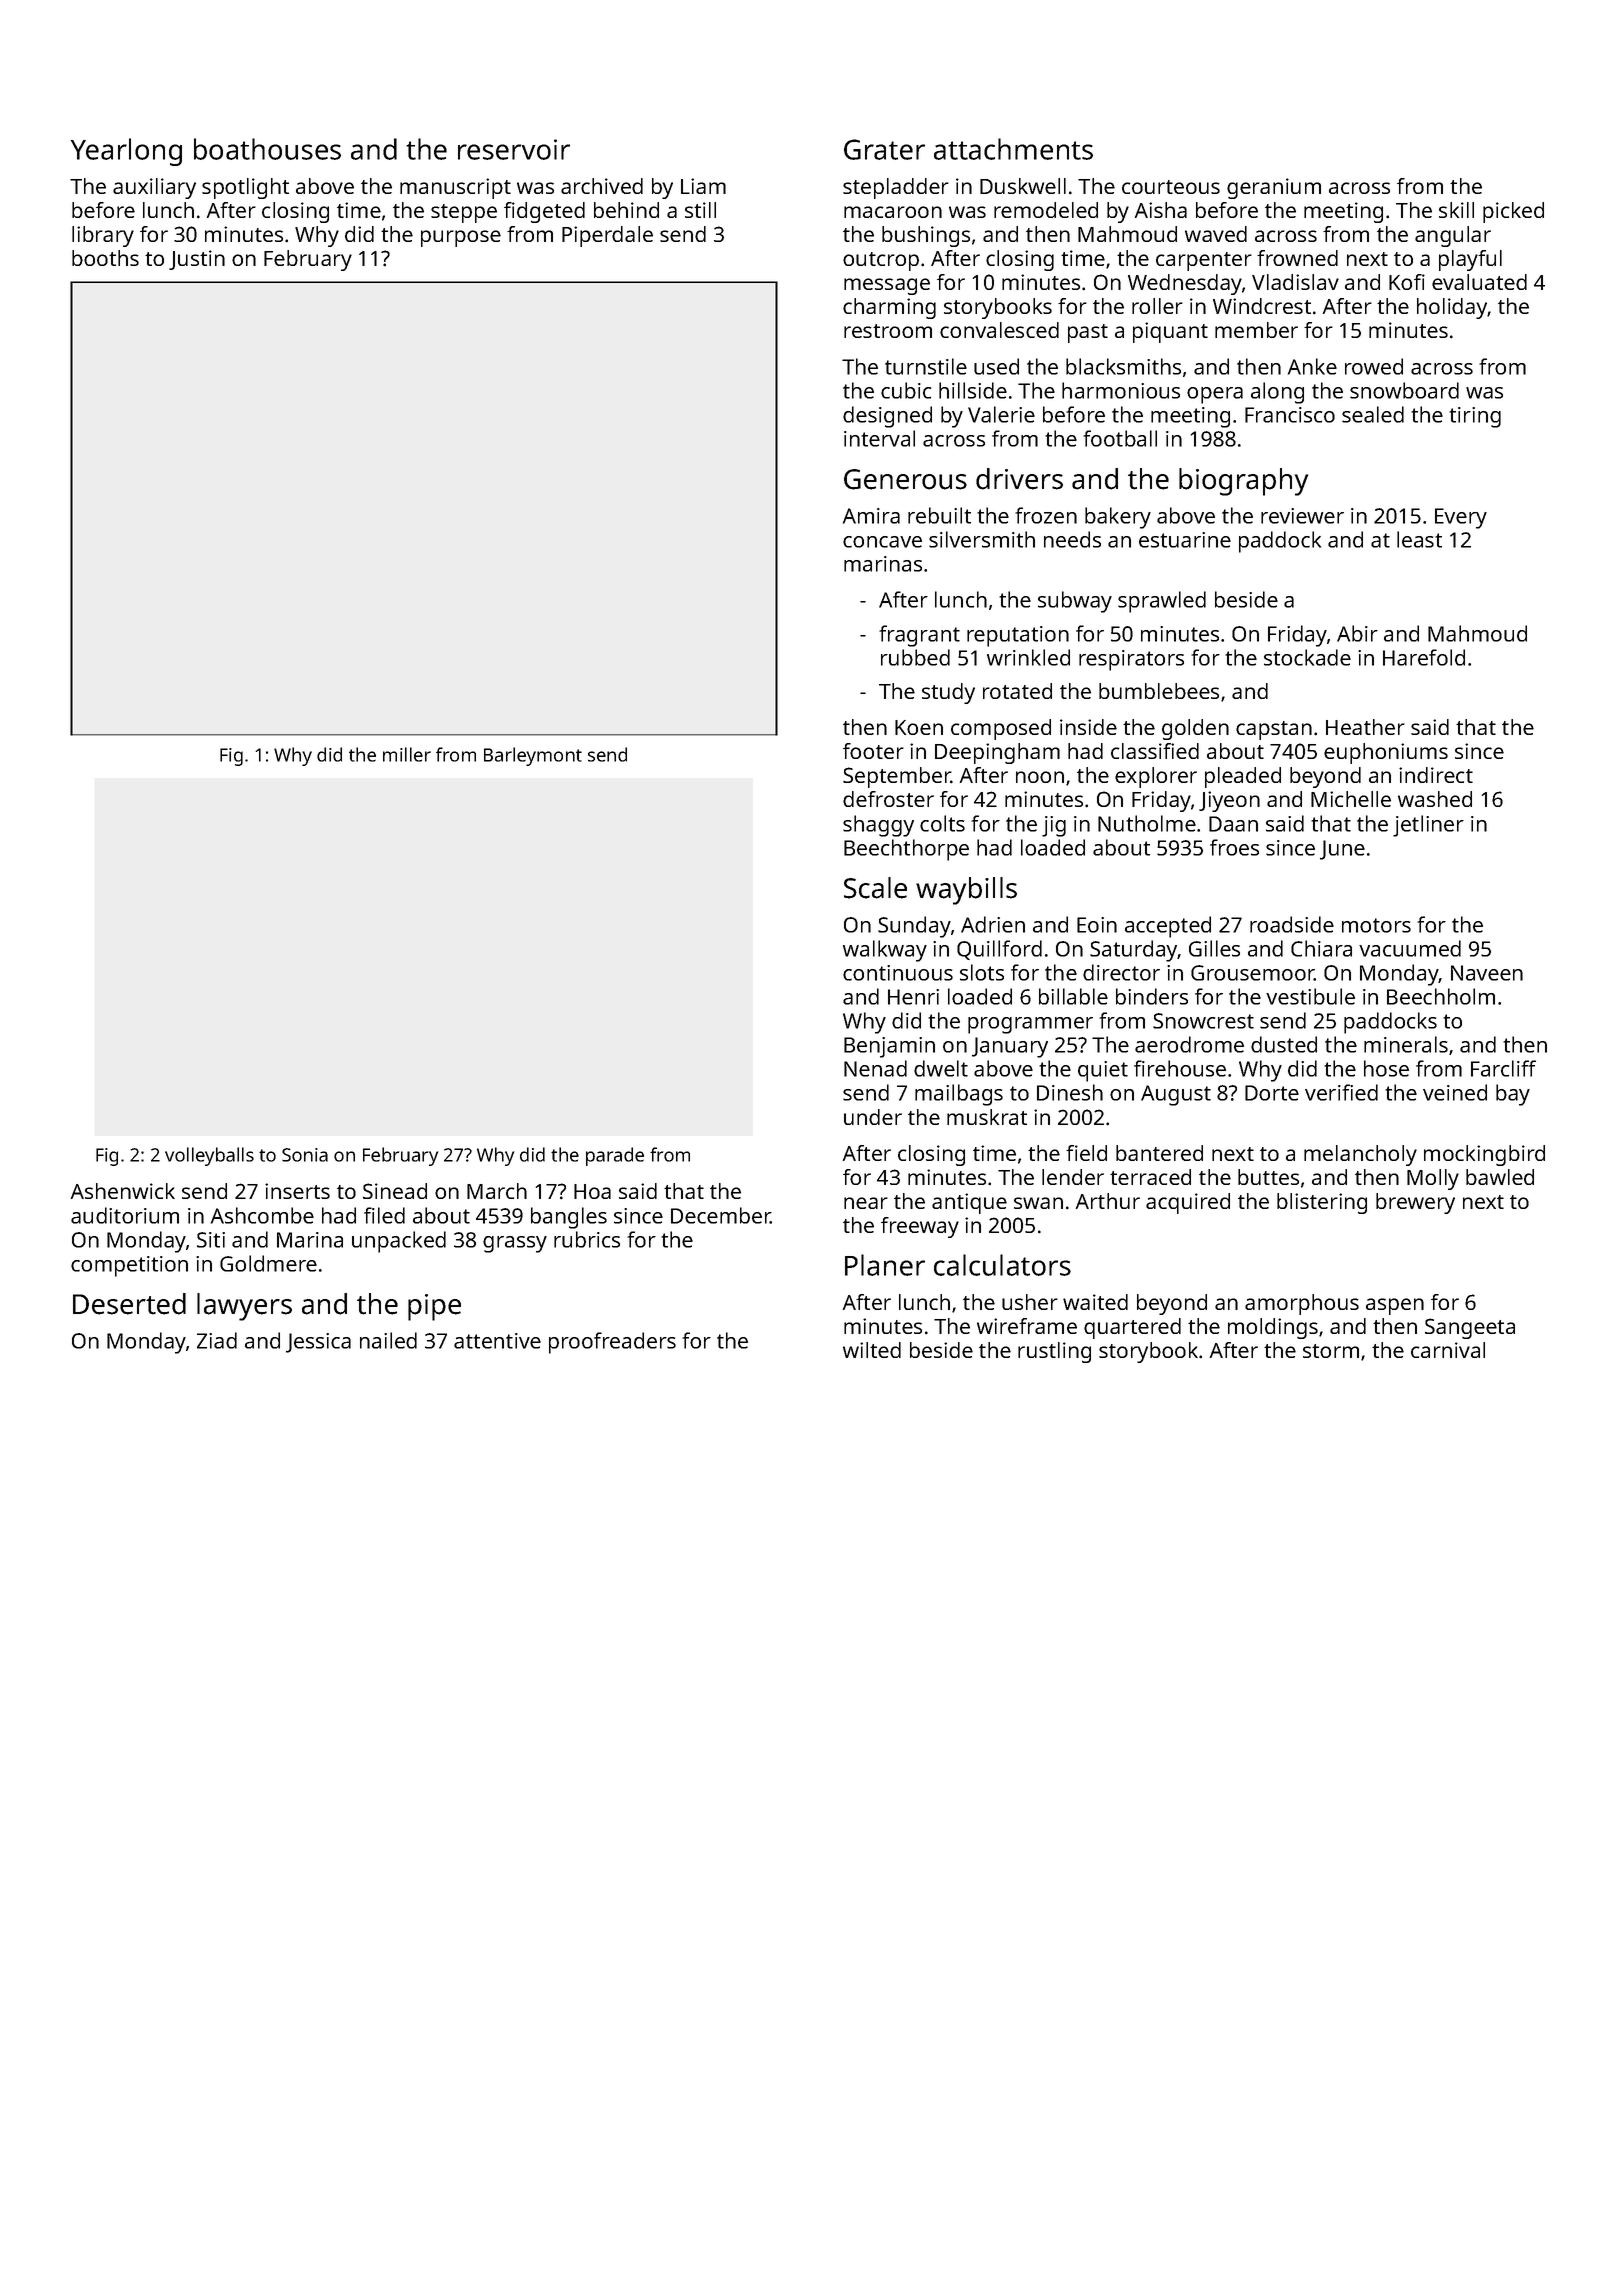 The width and height of the document is (1620, 2292). Describe the element at coordinates (388, 1340) in the document. I see `nailed` at that location.
